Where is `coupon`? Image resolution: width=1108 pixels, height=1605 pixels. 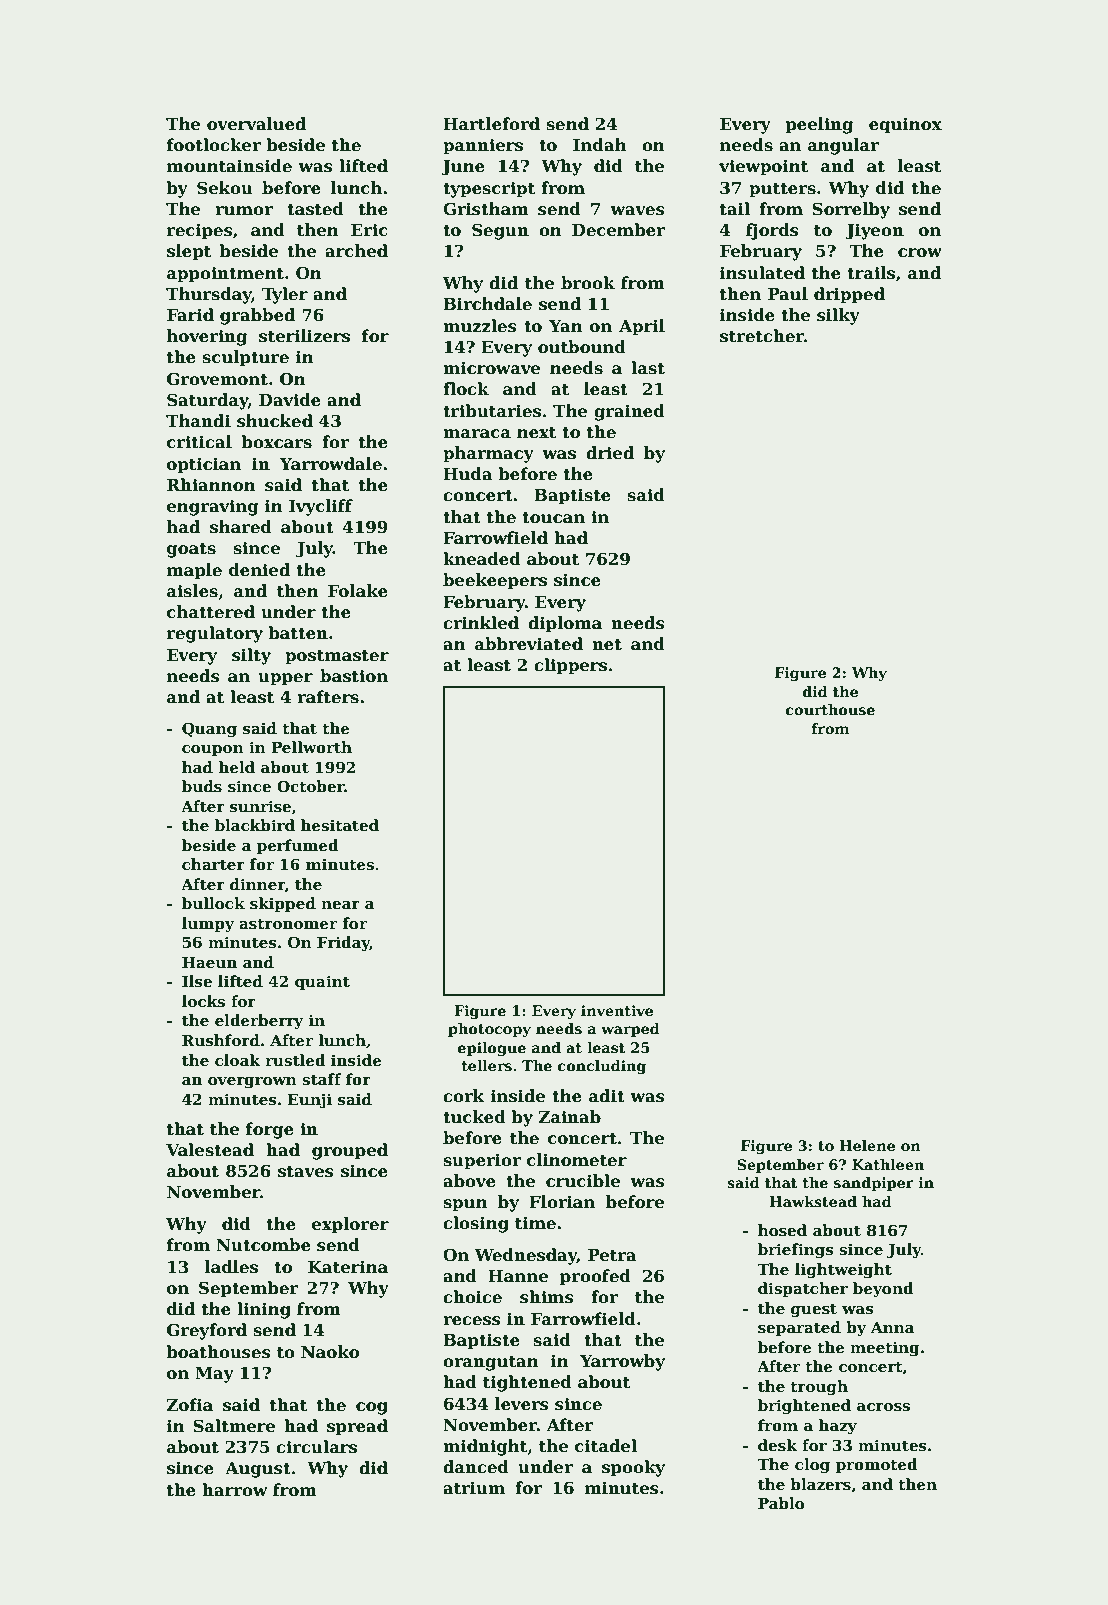
coupon is located at coordinates (213, 750).
